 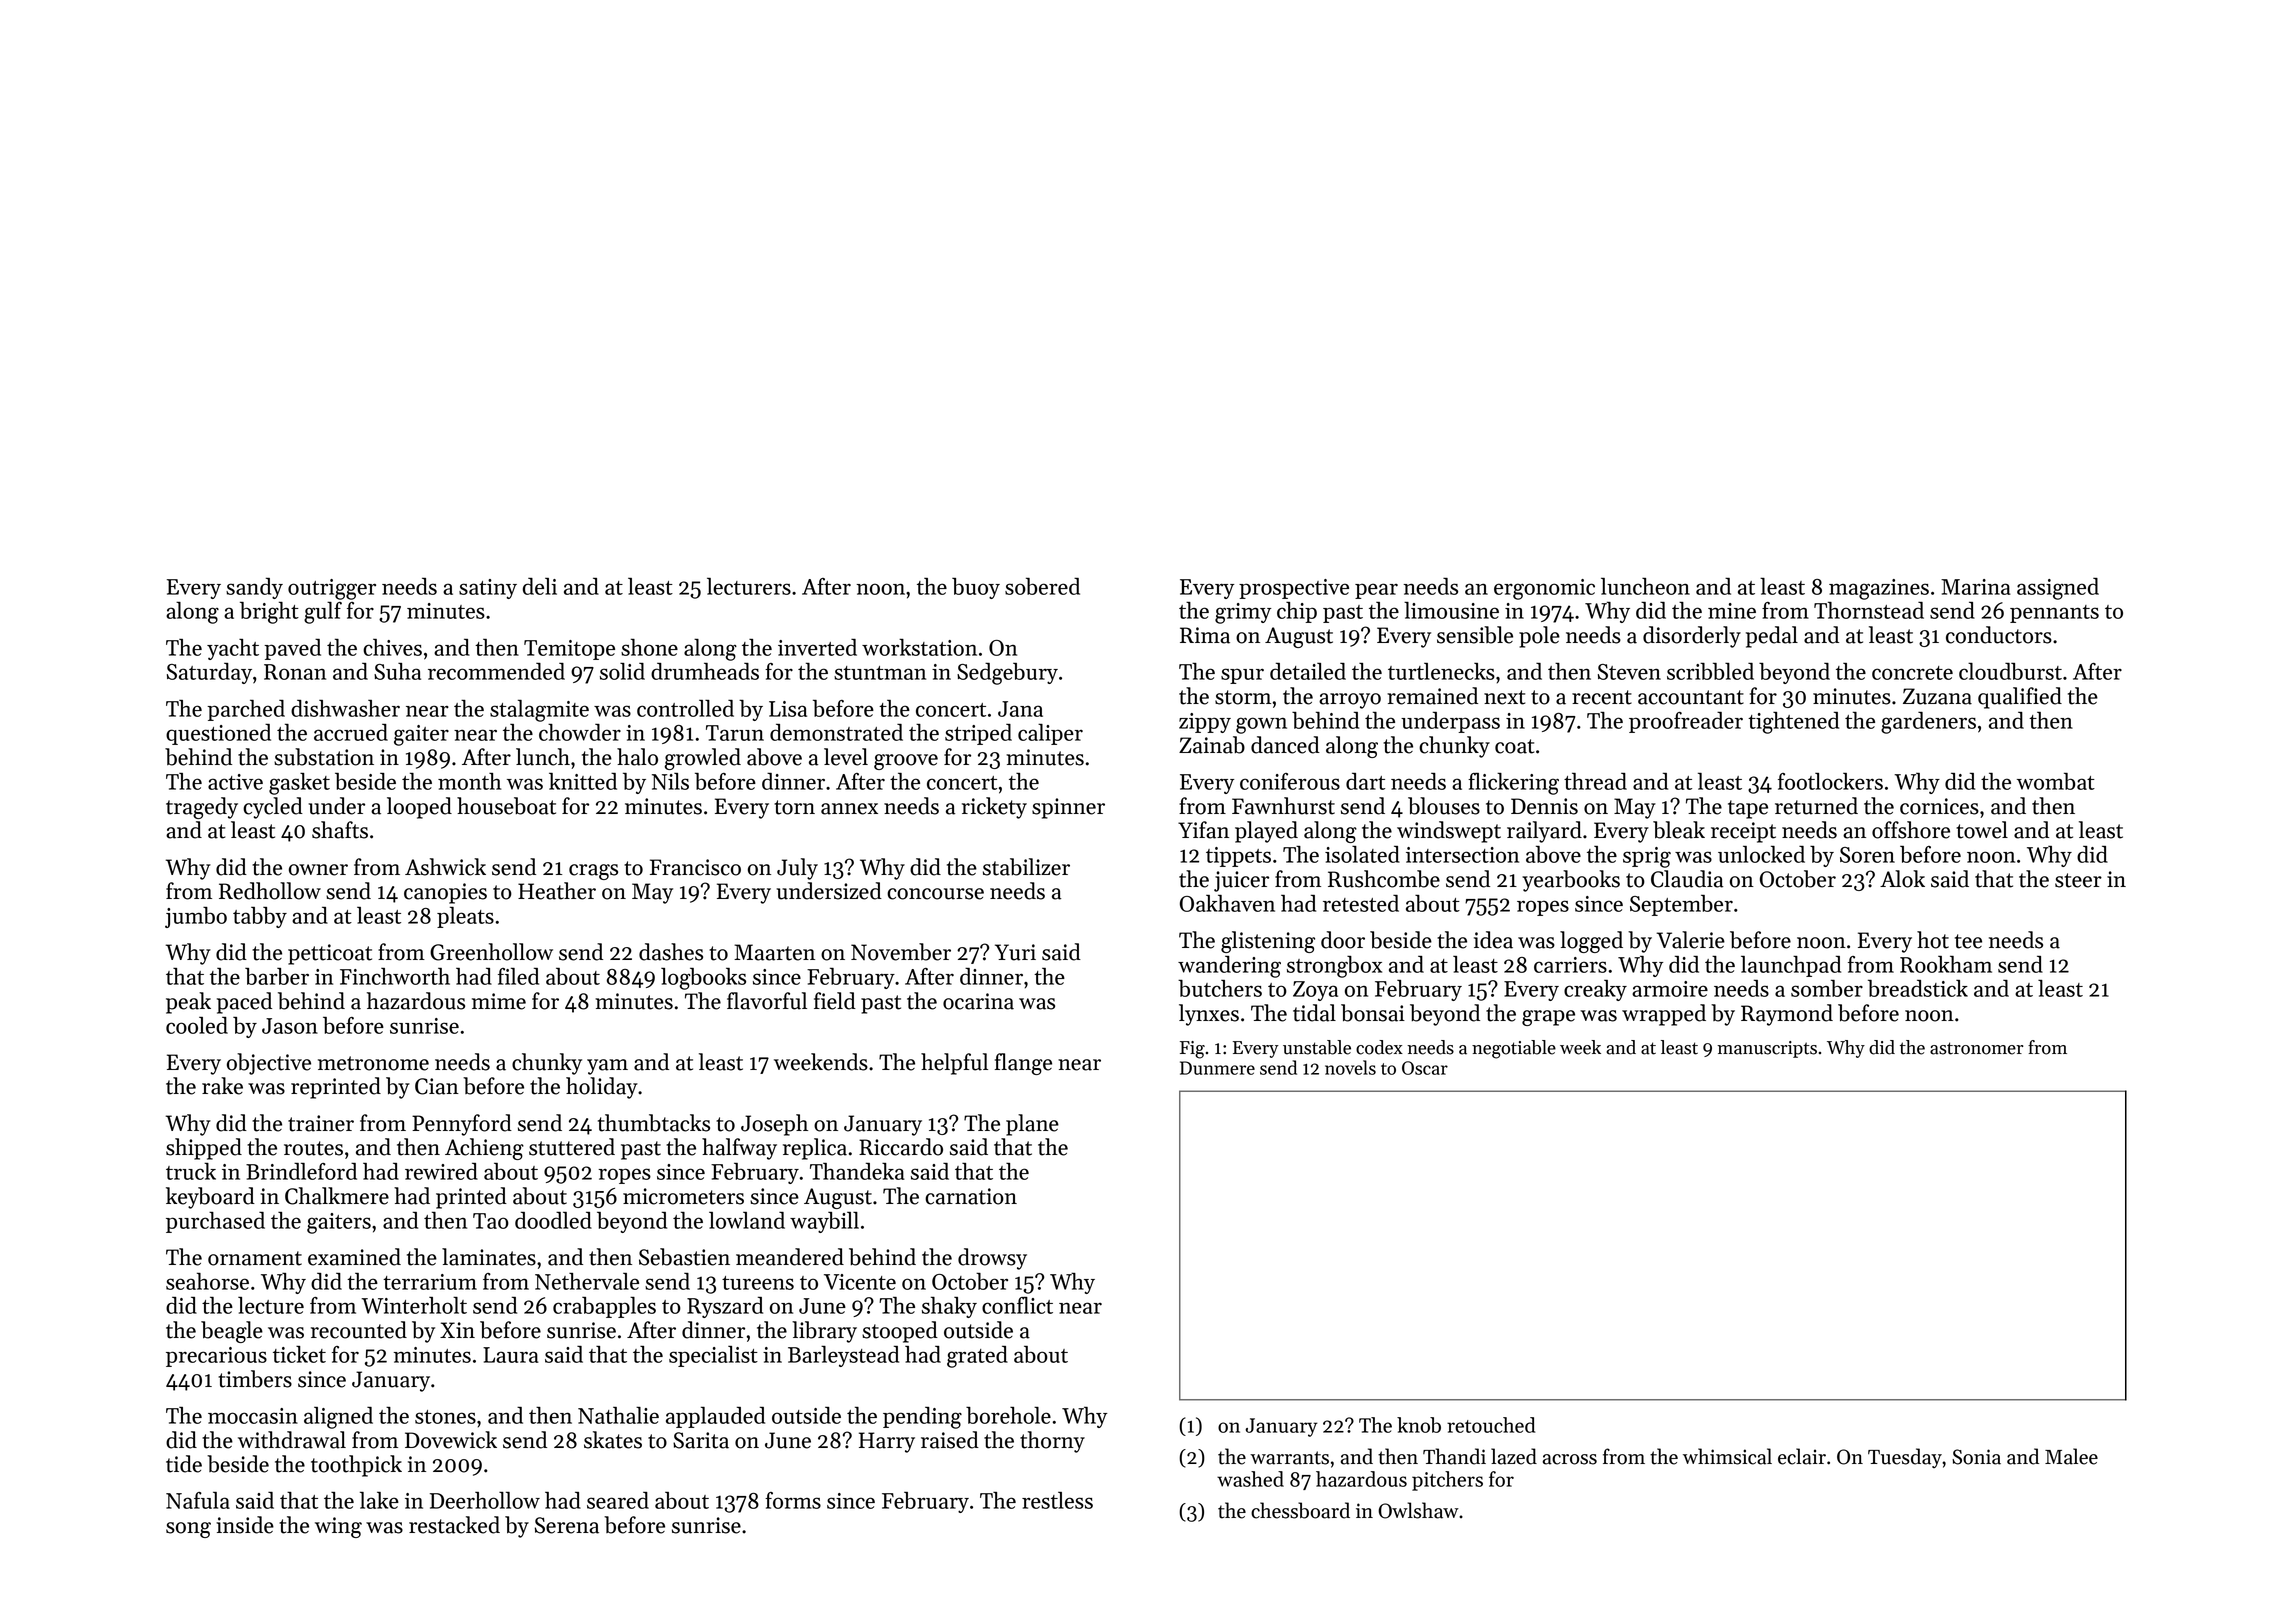 What do you see at coordinates (245, 1525) in the page?
I see `inside` at bounding box center [245, 1525].
